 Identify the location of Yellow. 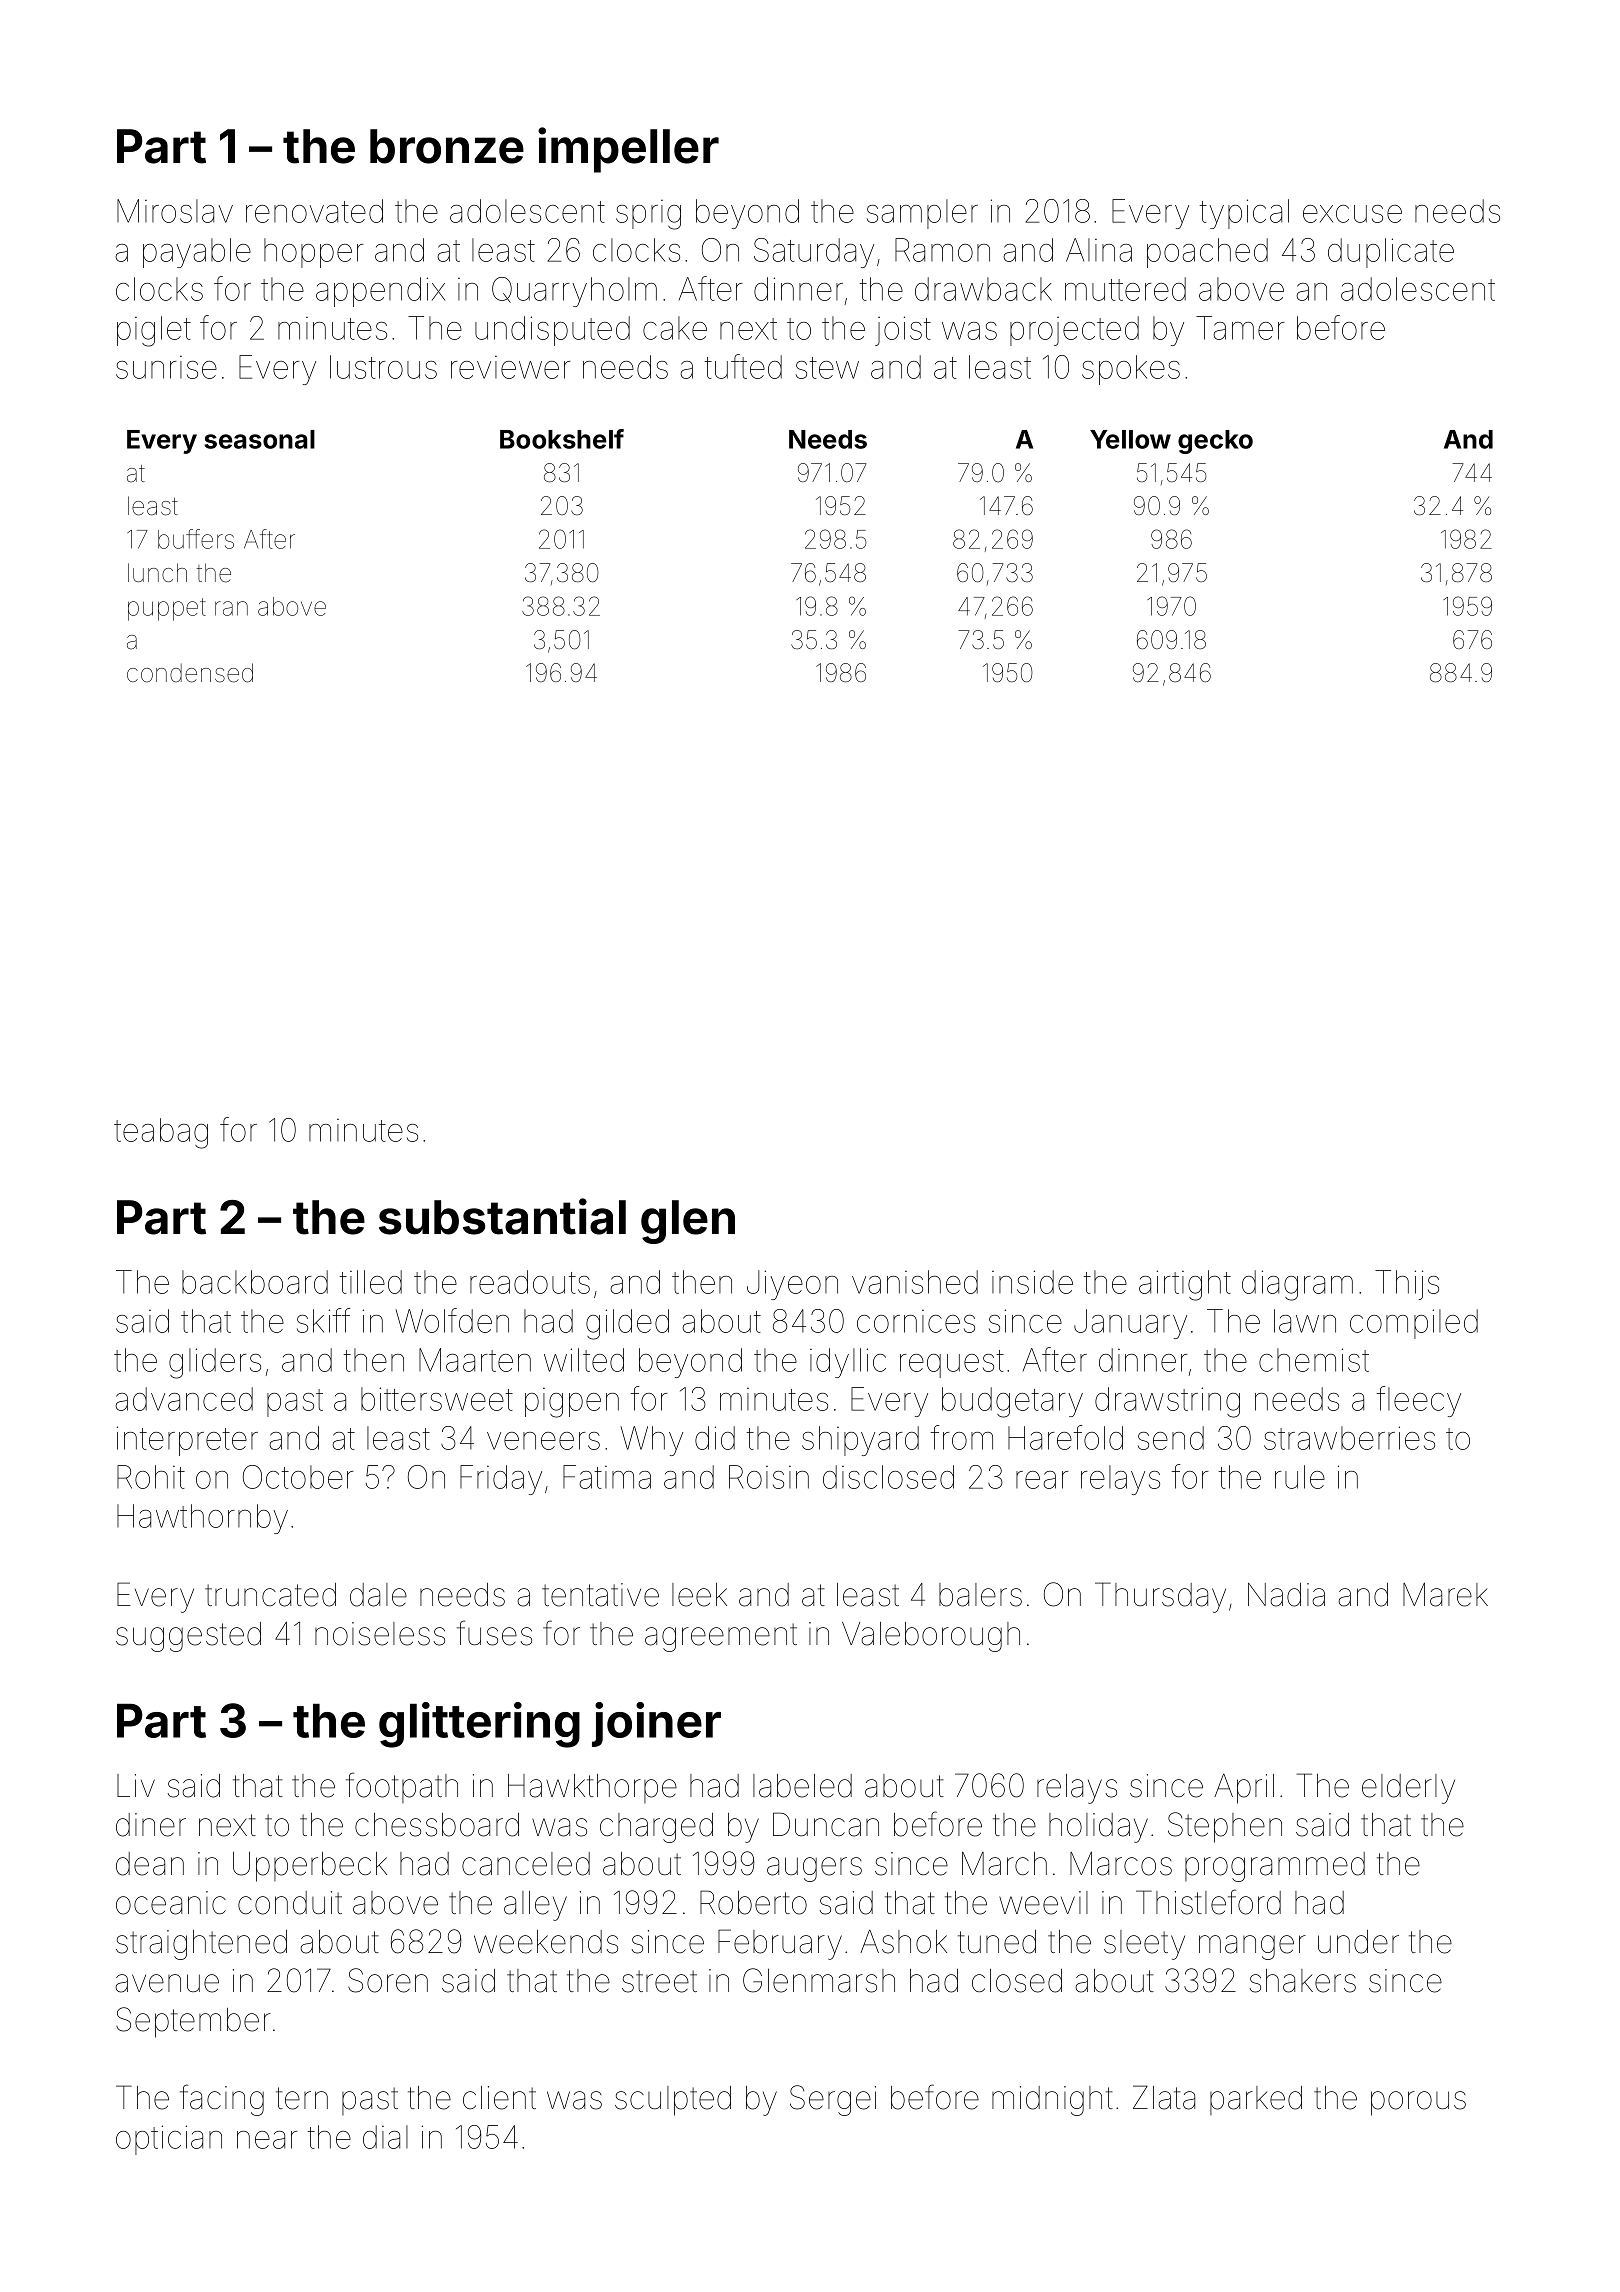
(1130, 439).
